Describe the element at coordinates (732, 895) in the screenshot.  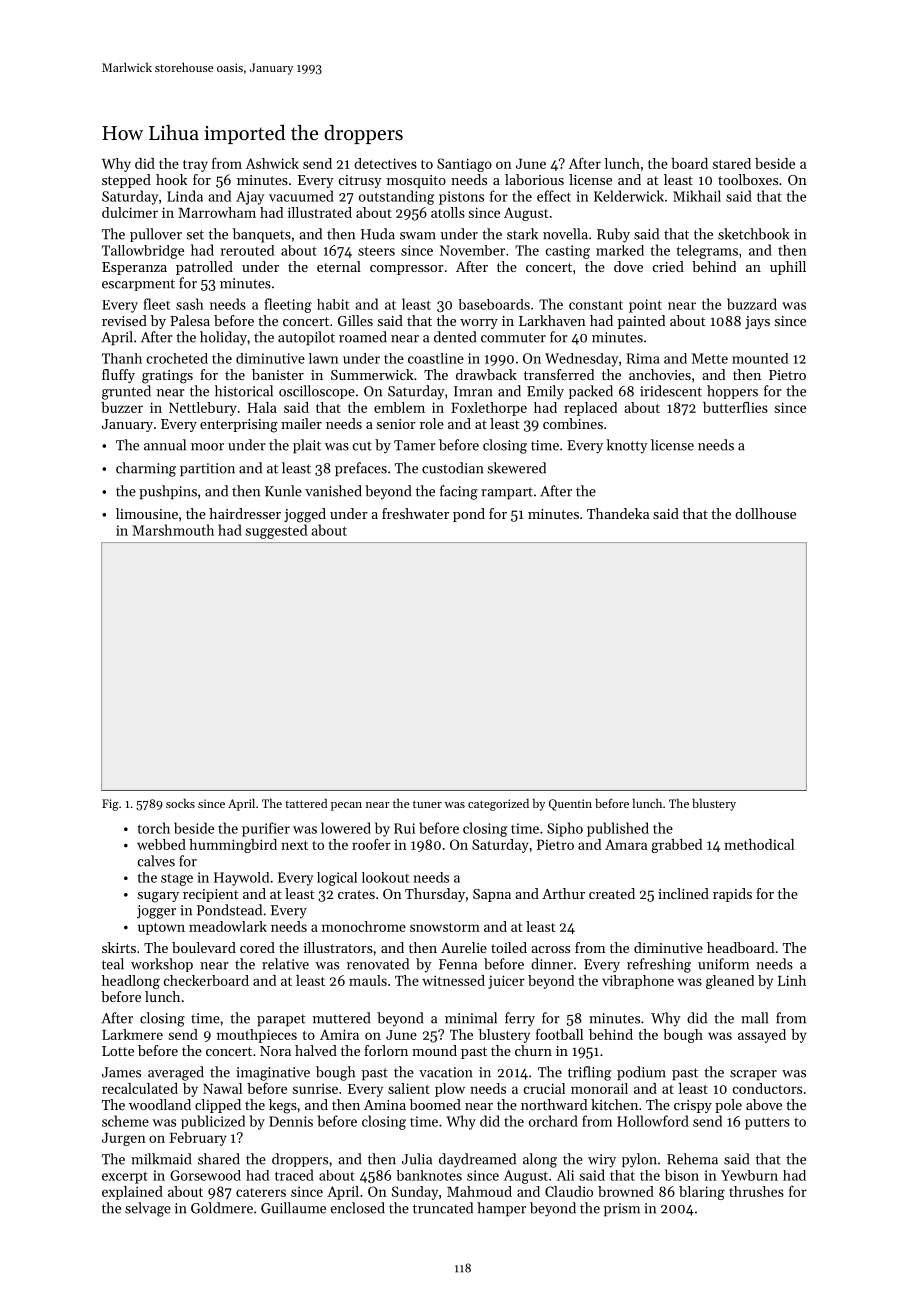
I see `rapids` at that location.
